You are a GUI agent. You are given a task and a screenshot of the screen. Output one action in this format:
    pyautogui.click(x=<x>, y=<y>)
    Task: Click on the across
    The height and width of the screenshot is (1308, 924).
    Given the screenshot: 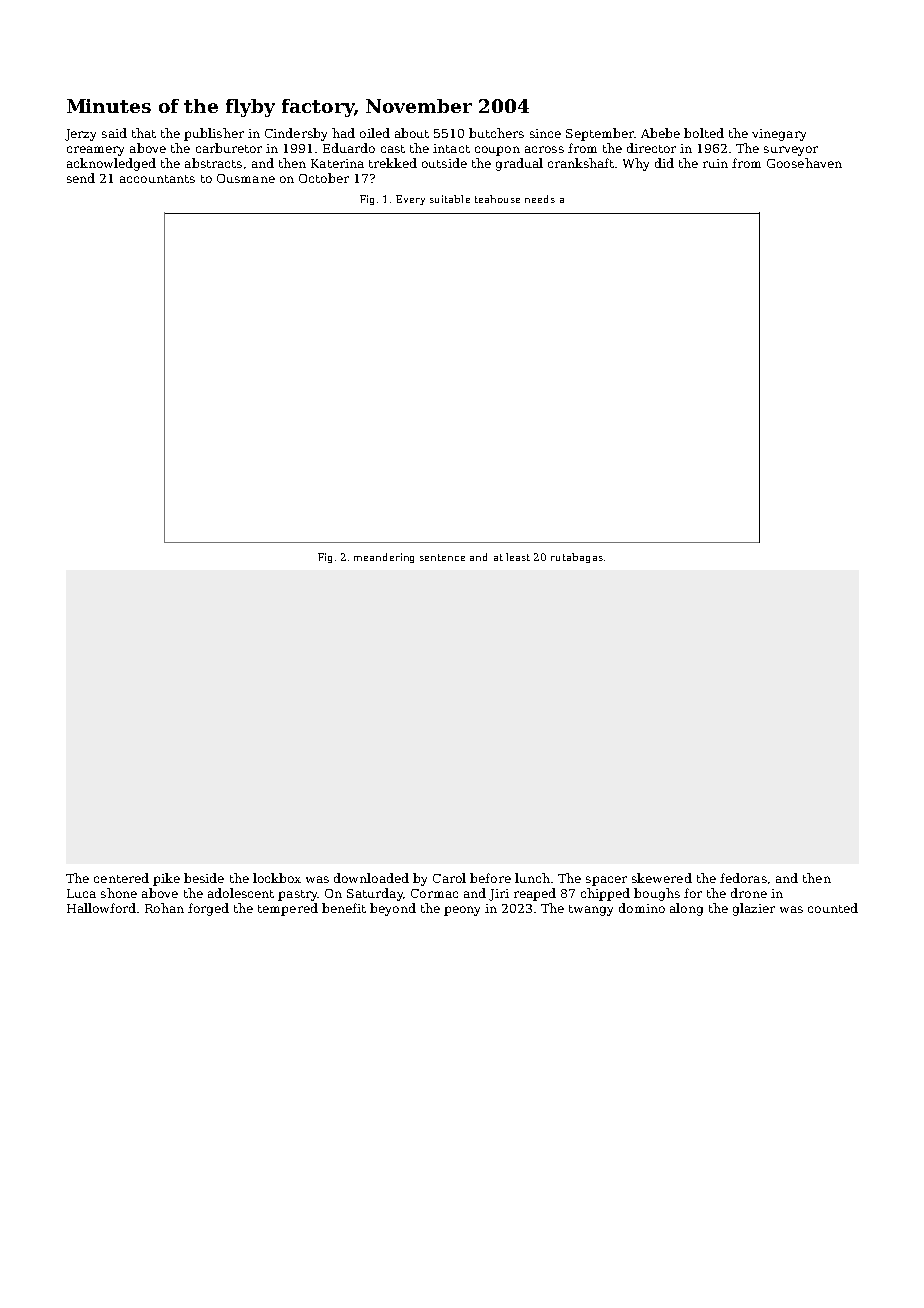 What is the action you would take?
    pyautogui.click(x=544, y=149)
